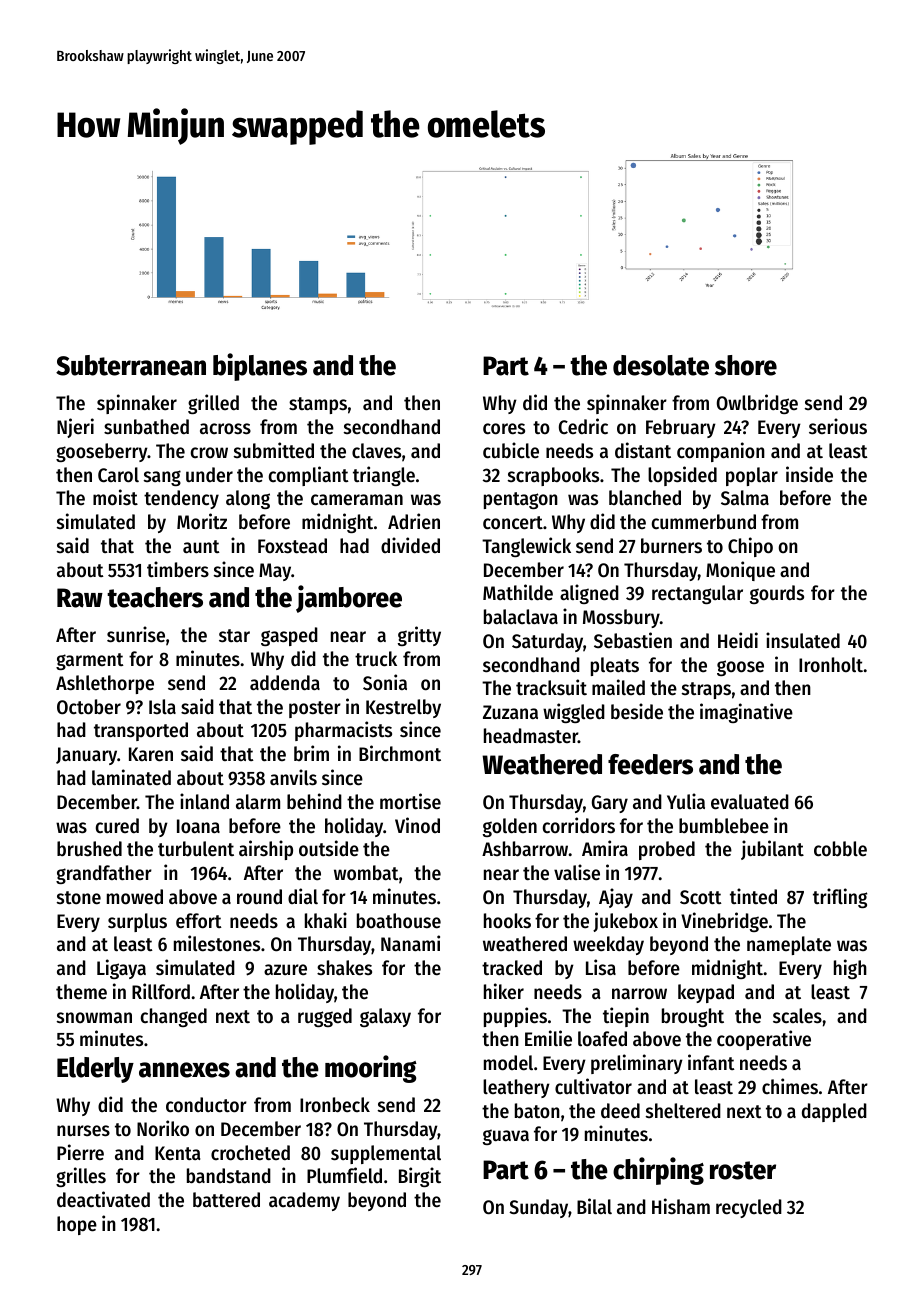 The height and width of the screenshot is (1314, 924). What do you see at coordinates (131, 365) in the screenshot?
I see `Subterranean` at bounding box center [131, 365].
